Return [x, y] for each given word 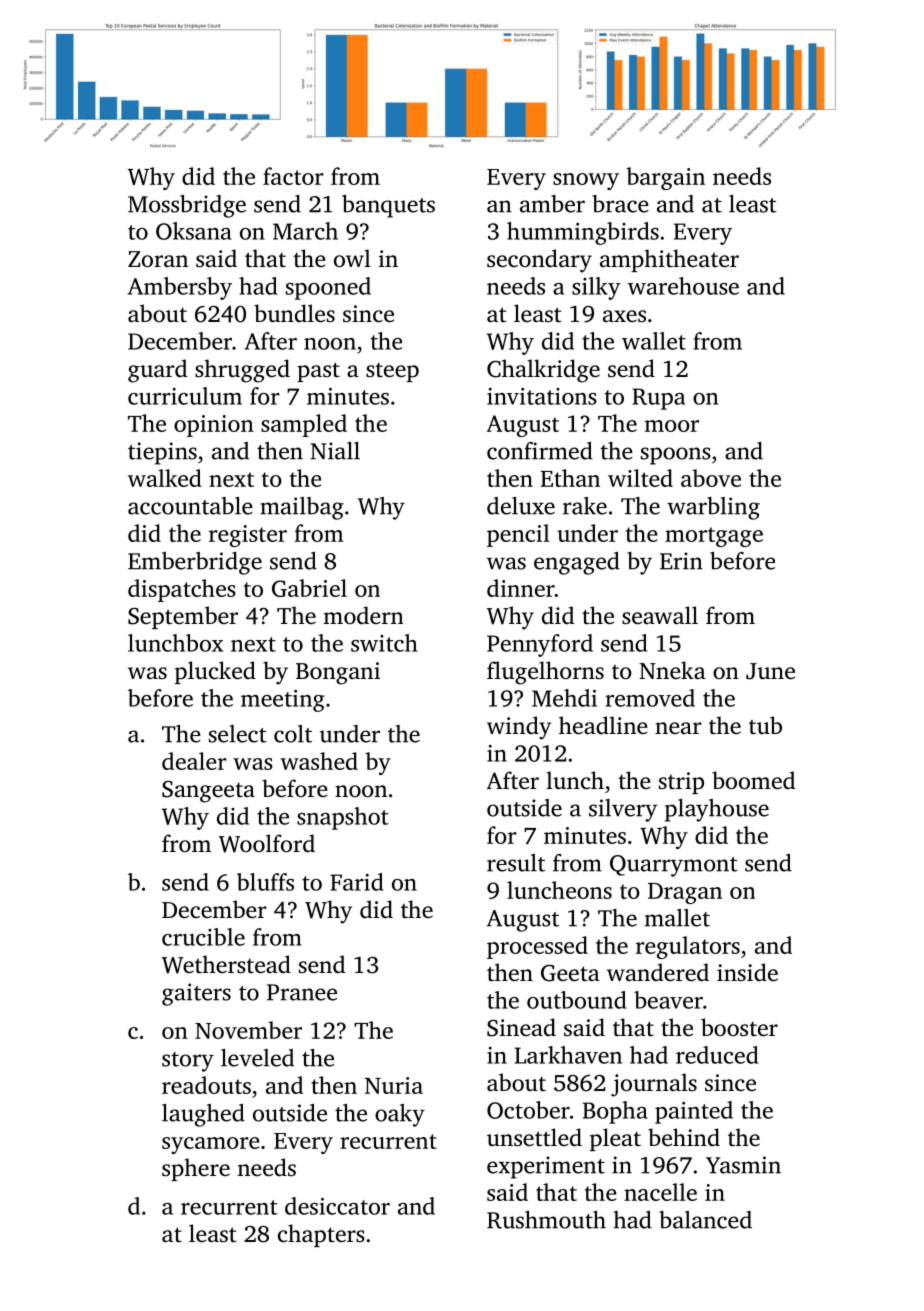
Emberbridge [195, 563]
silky [596, 288]
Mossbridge [187, 206]
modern [363, 615]
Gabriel [309, 588]
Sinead [521, 1027]
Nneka [672, 670]
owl [352, 258]
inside [747, 972]
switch [384, 643]
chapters [321, 1235]
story [188, 1062]
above [711, 478]
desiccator [337, 1206]
